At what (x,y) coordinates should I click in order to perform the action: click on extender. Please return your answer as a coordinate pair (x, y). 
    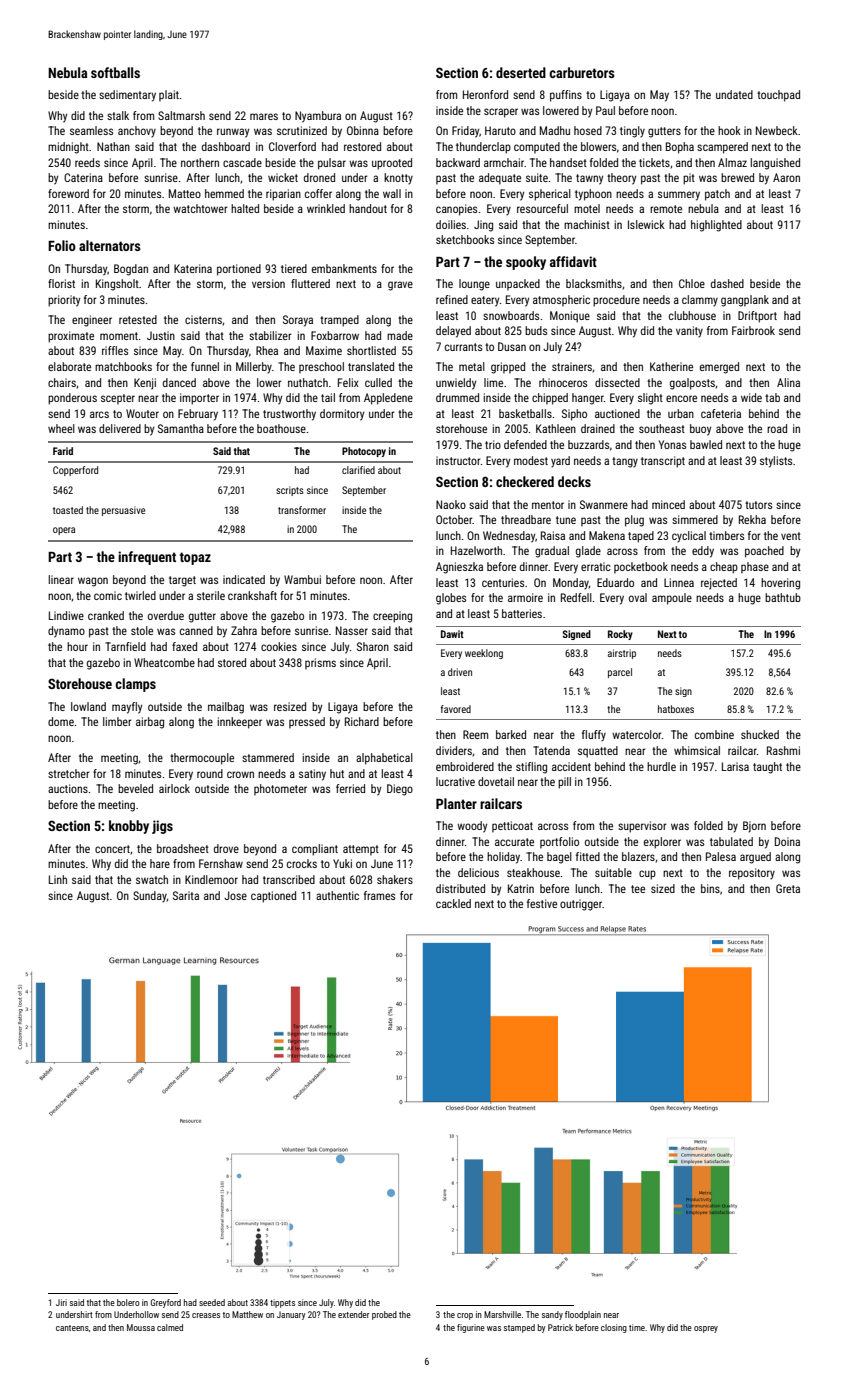
    Looking at the image, I should click on (354, 1314).
